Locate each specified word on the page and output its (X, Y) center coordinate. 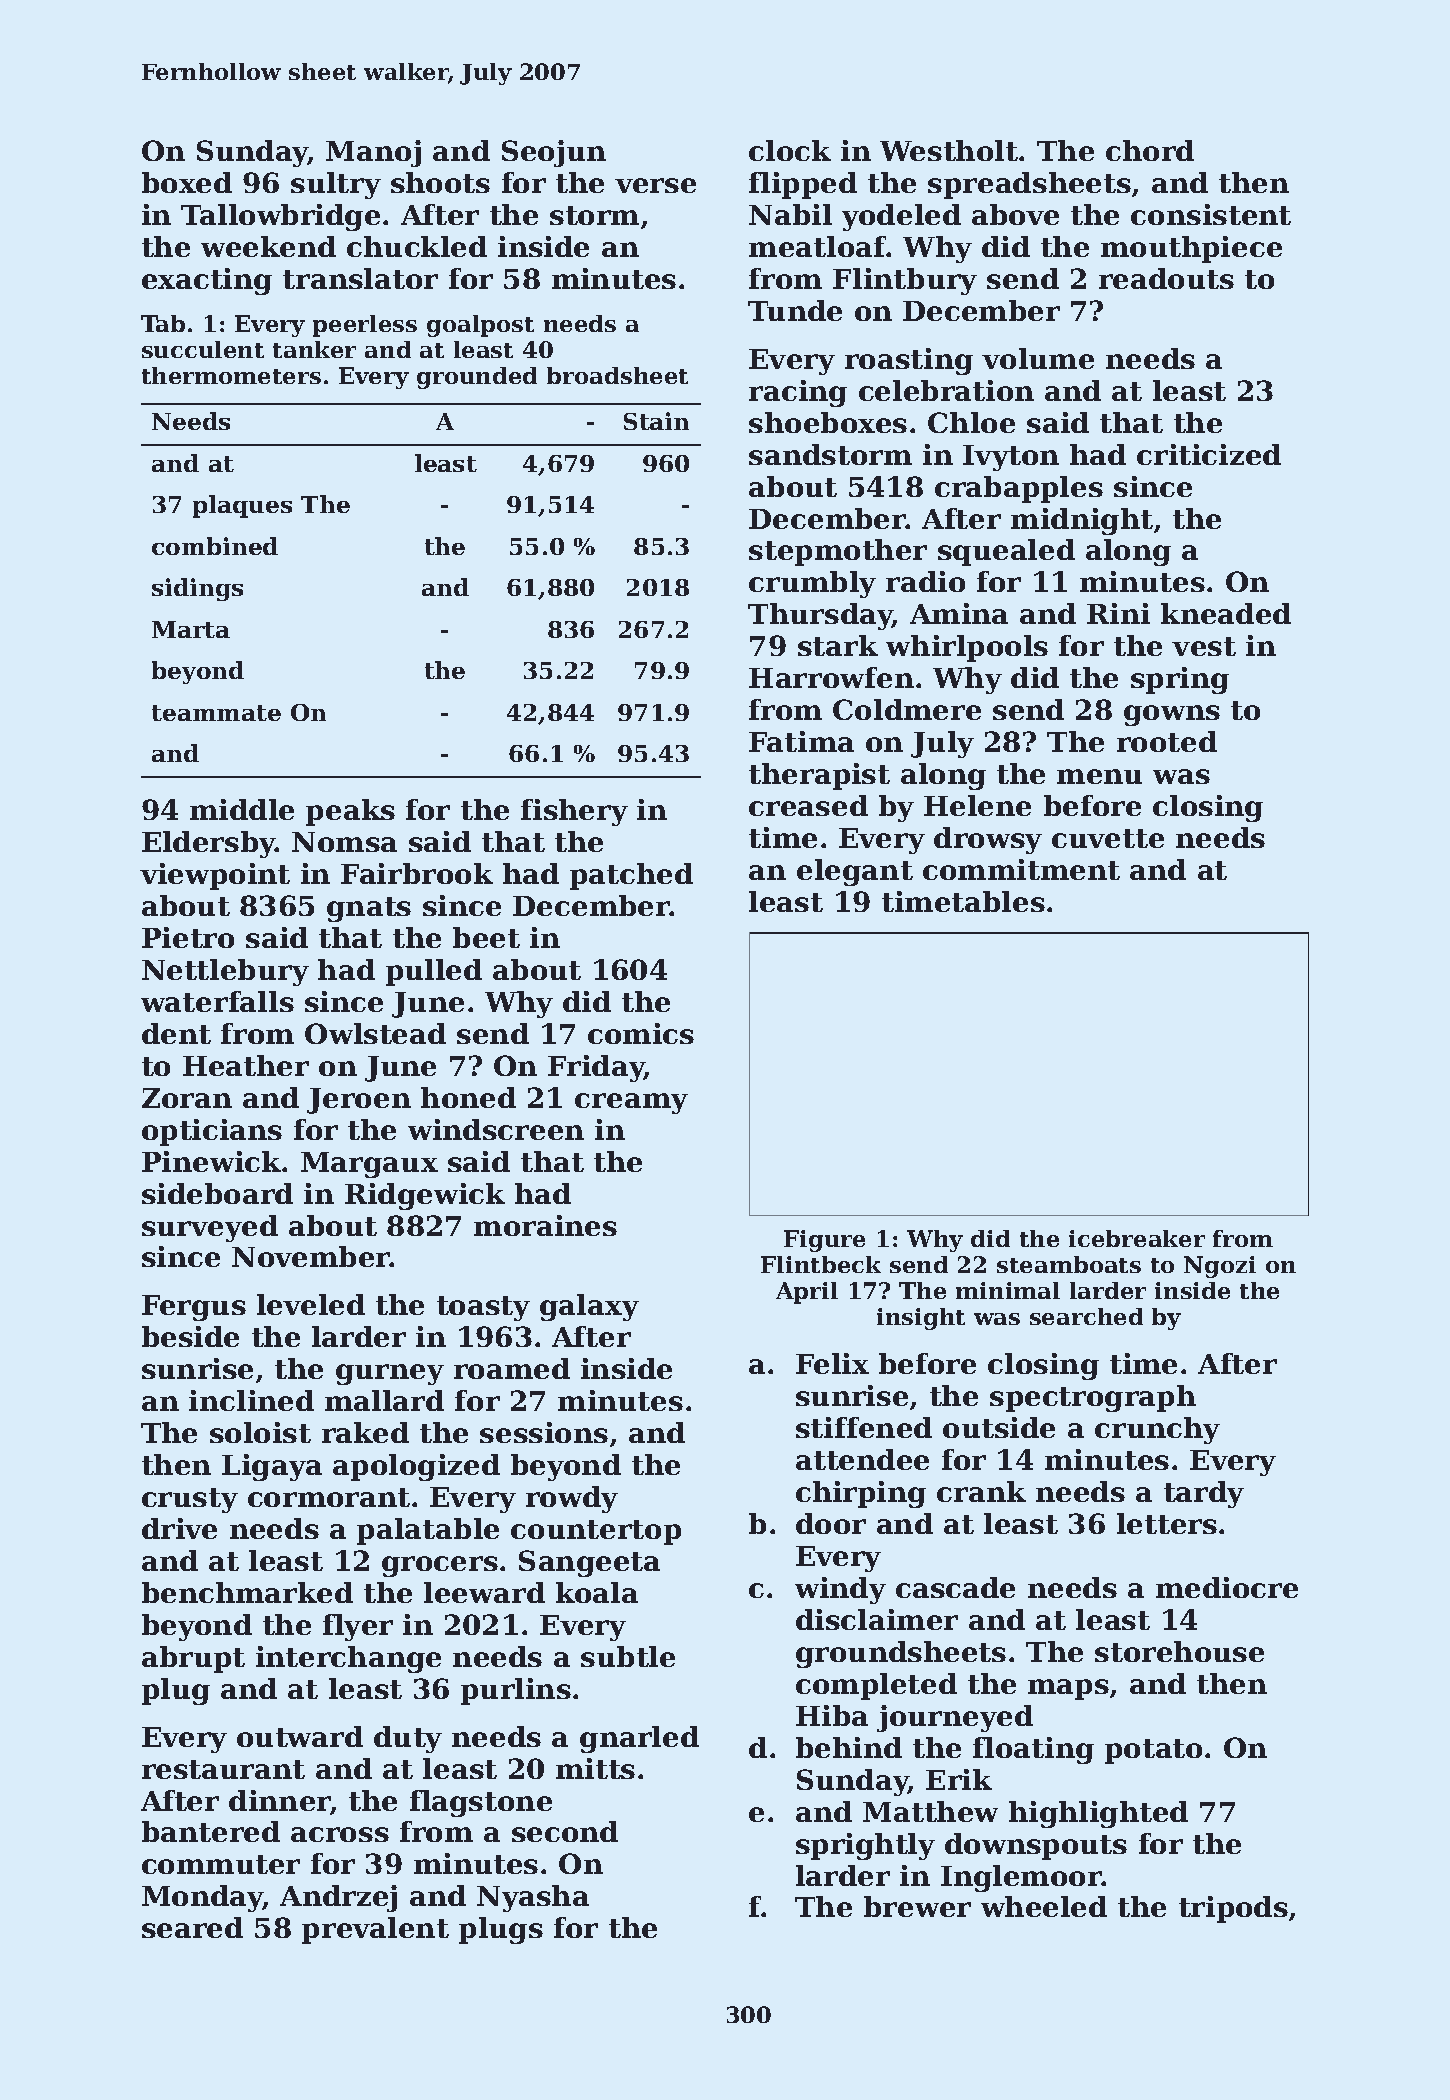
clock (790, 150)
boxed (187, 182)
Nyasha (533, 1898)
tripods (1233, 1909)
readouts (1166, 278)
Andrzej (338, 1898)
